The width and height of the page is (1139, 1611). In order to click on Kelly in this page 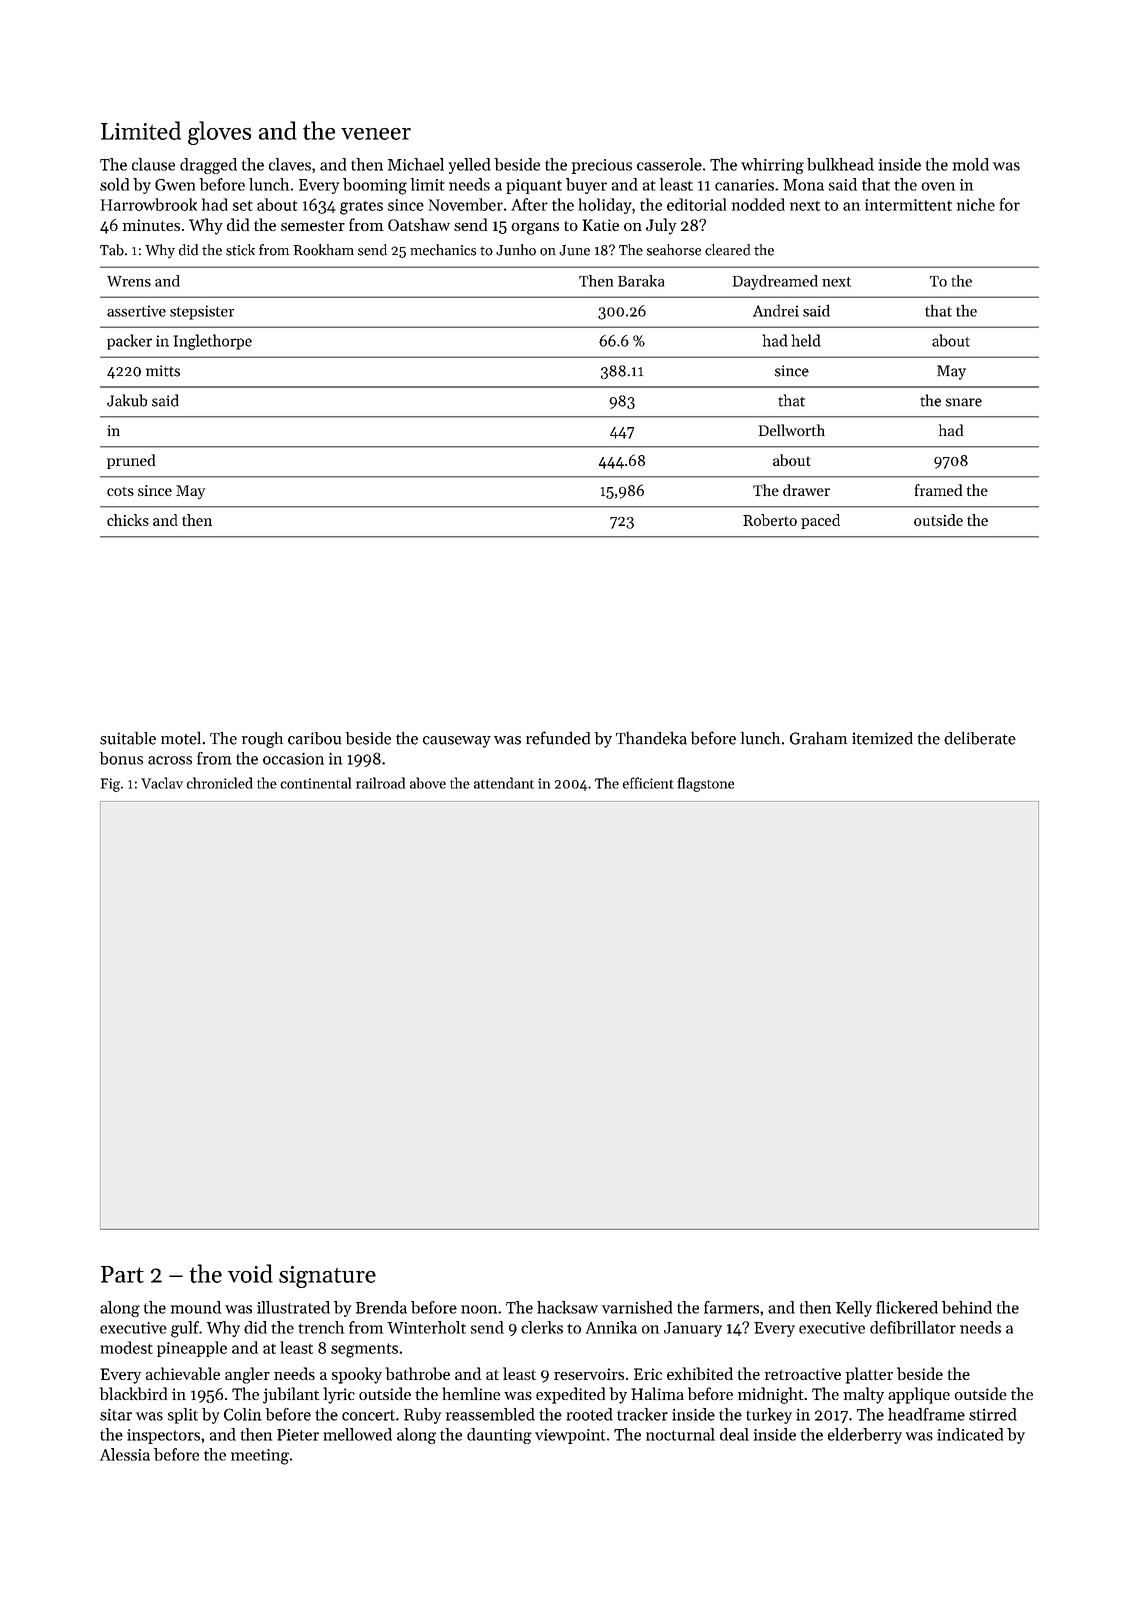, I will do `click(854, 1309)`.
